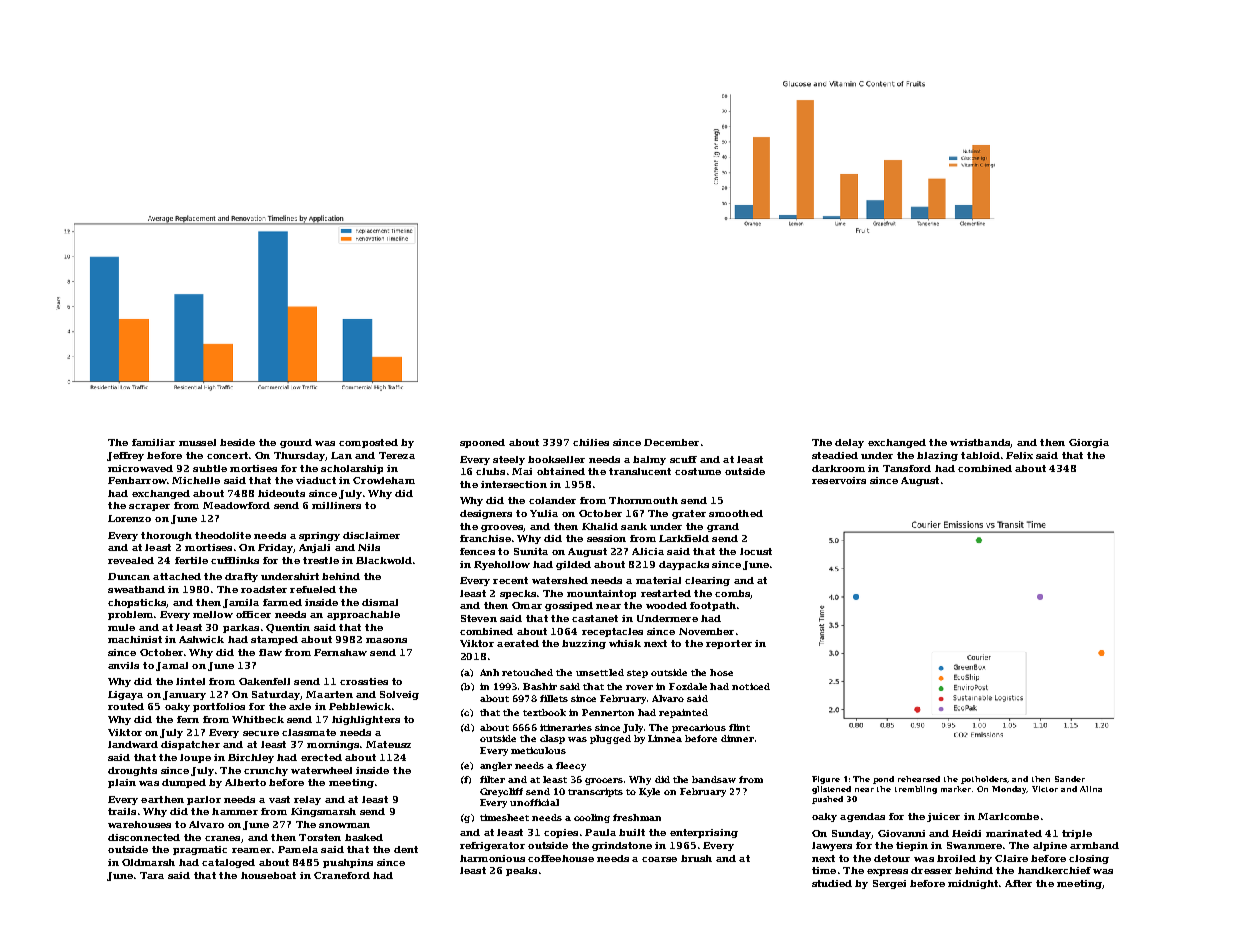 Image resolution: width=1233 pixels, height=952 pixels. I want to click on noticed, so click(751, 686).
